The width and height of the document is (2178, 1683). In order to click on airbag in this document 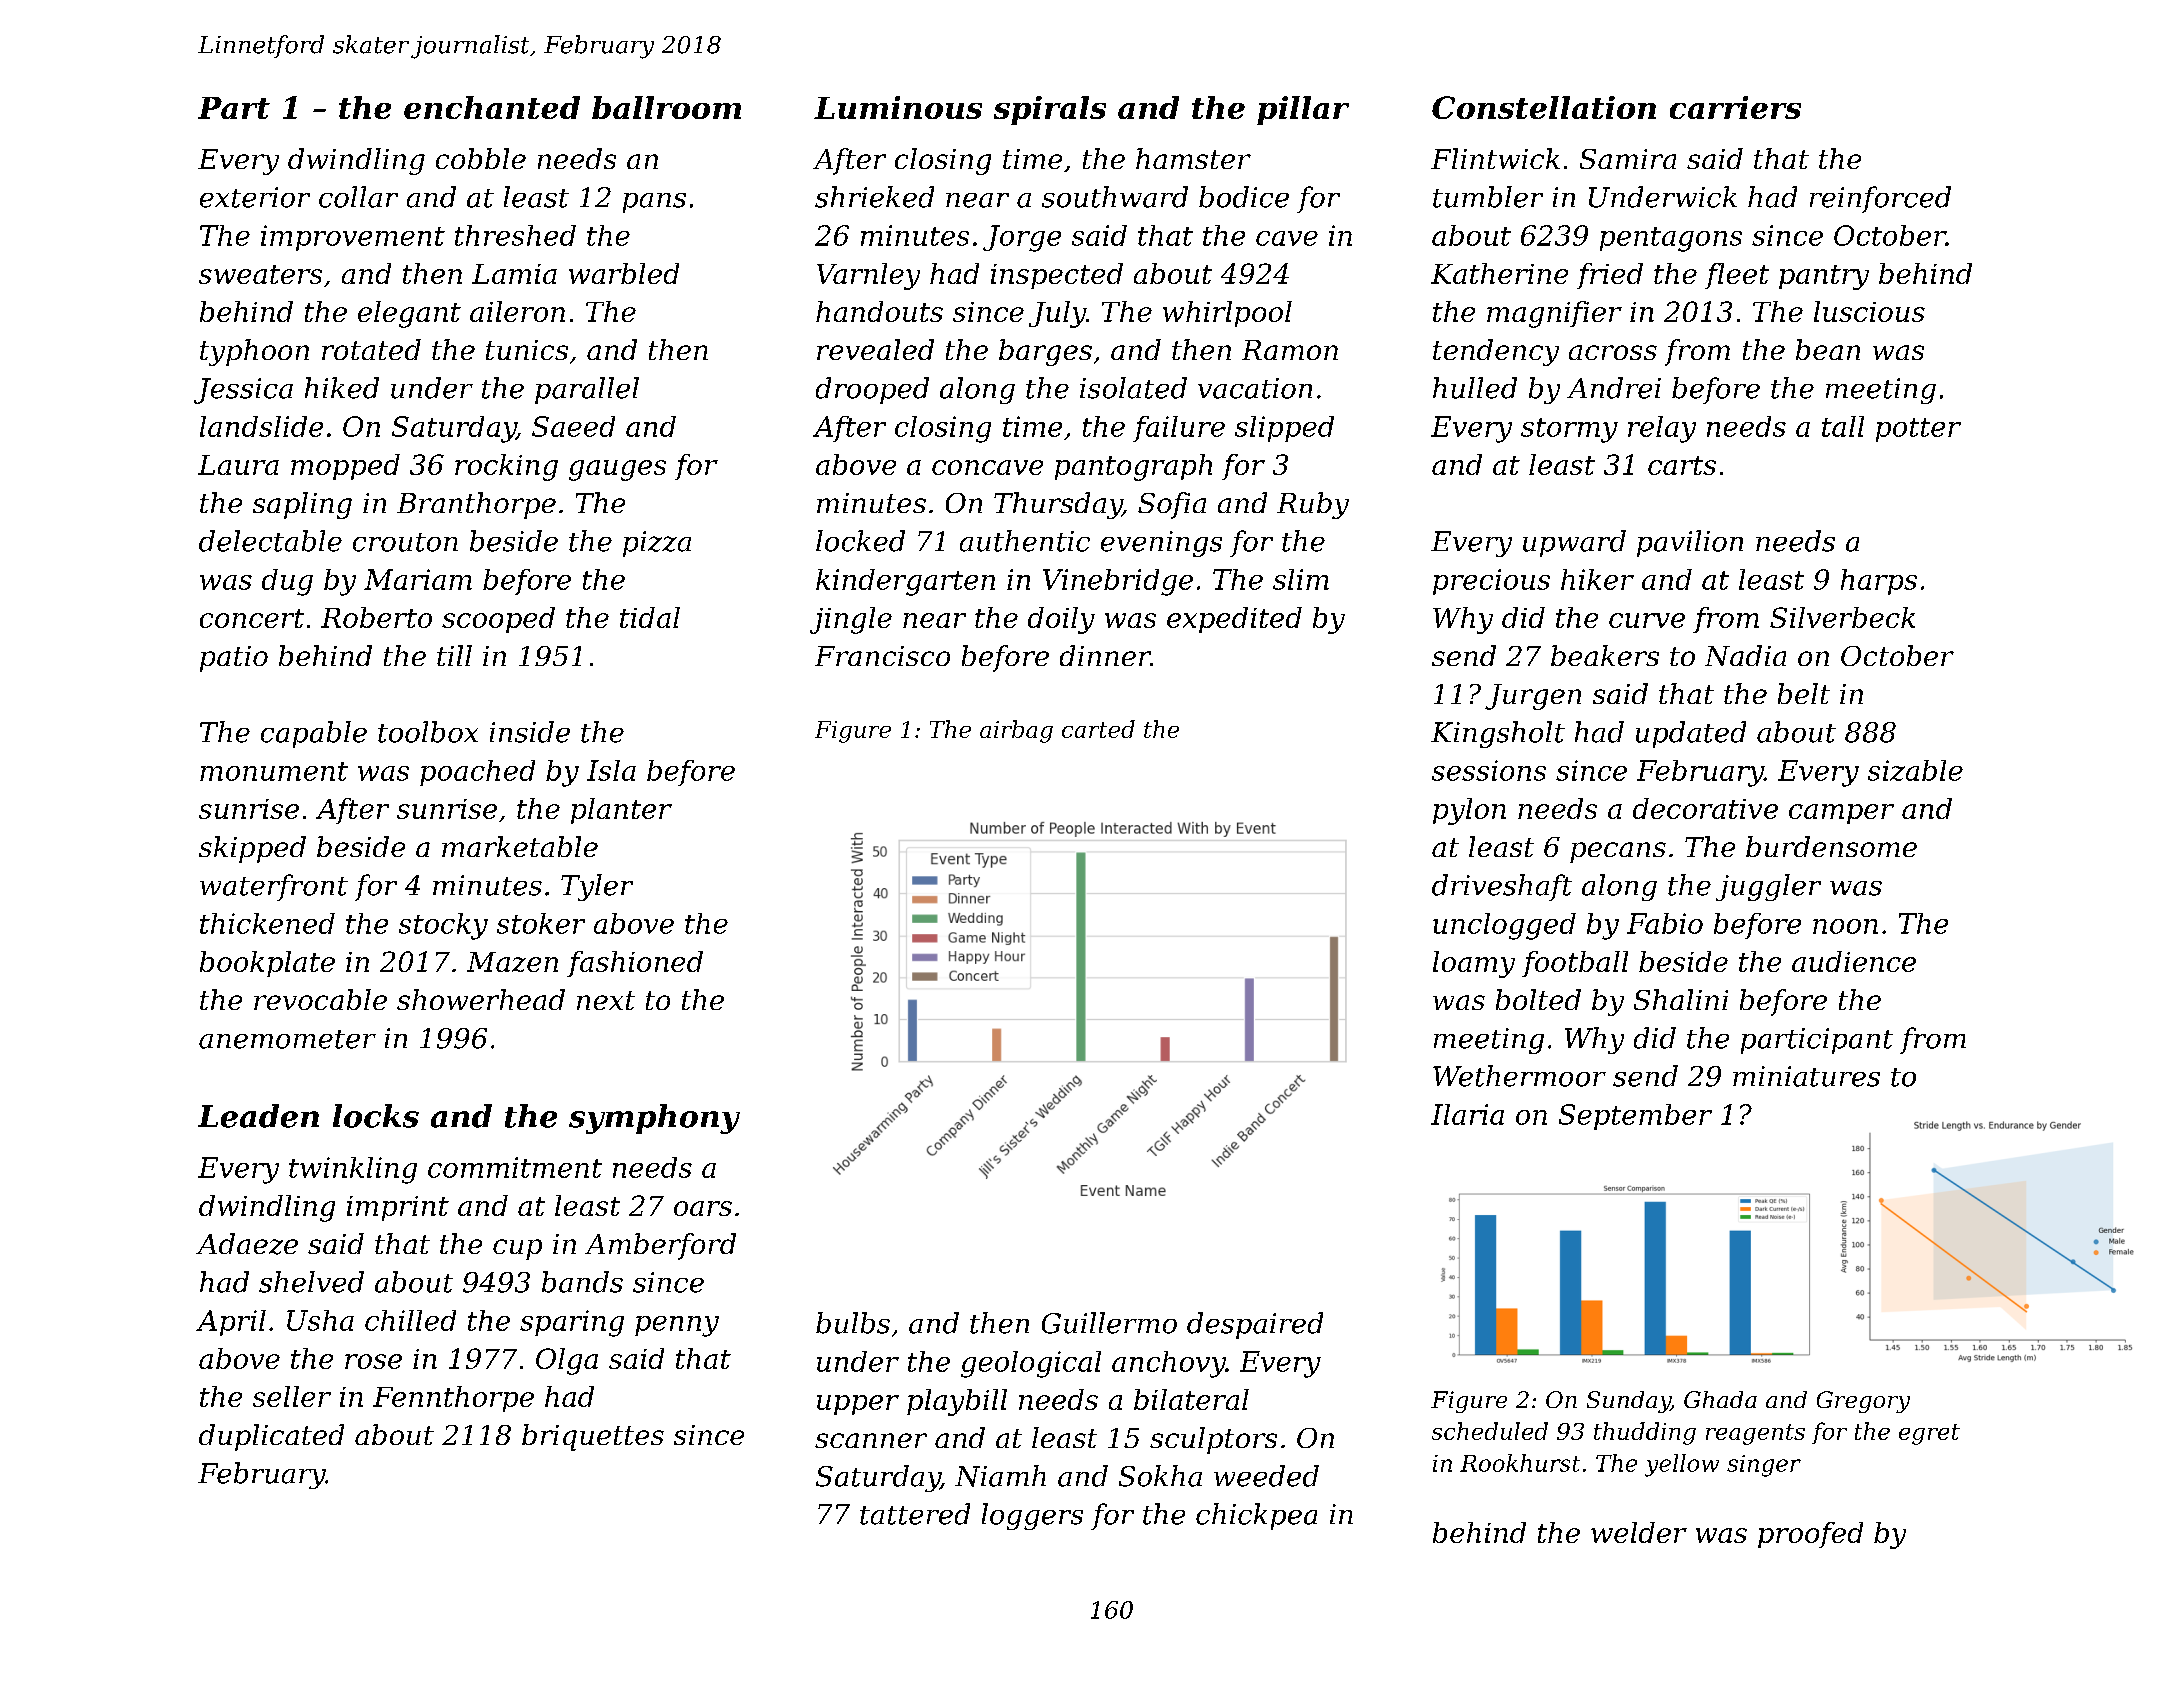, I will do `click(1016, 731)`.
